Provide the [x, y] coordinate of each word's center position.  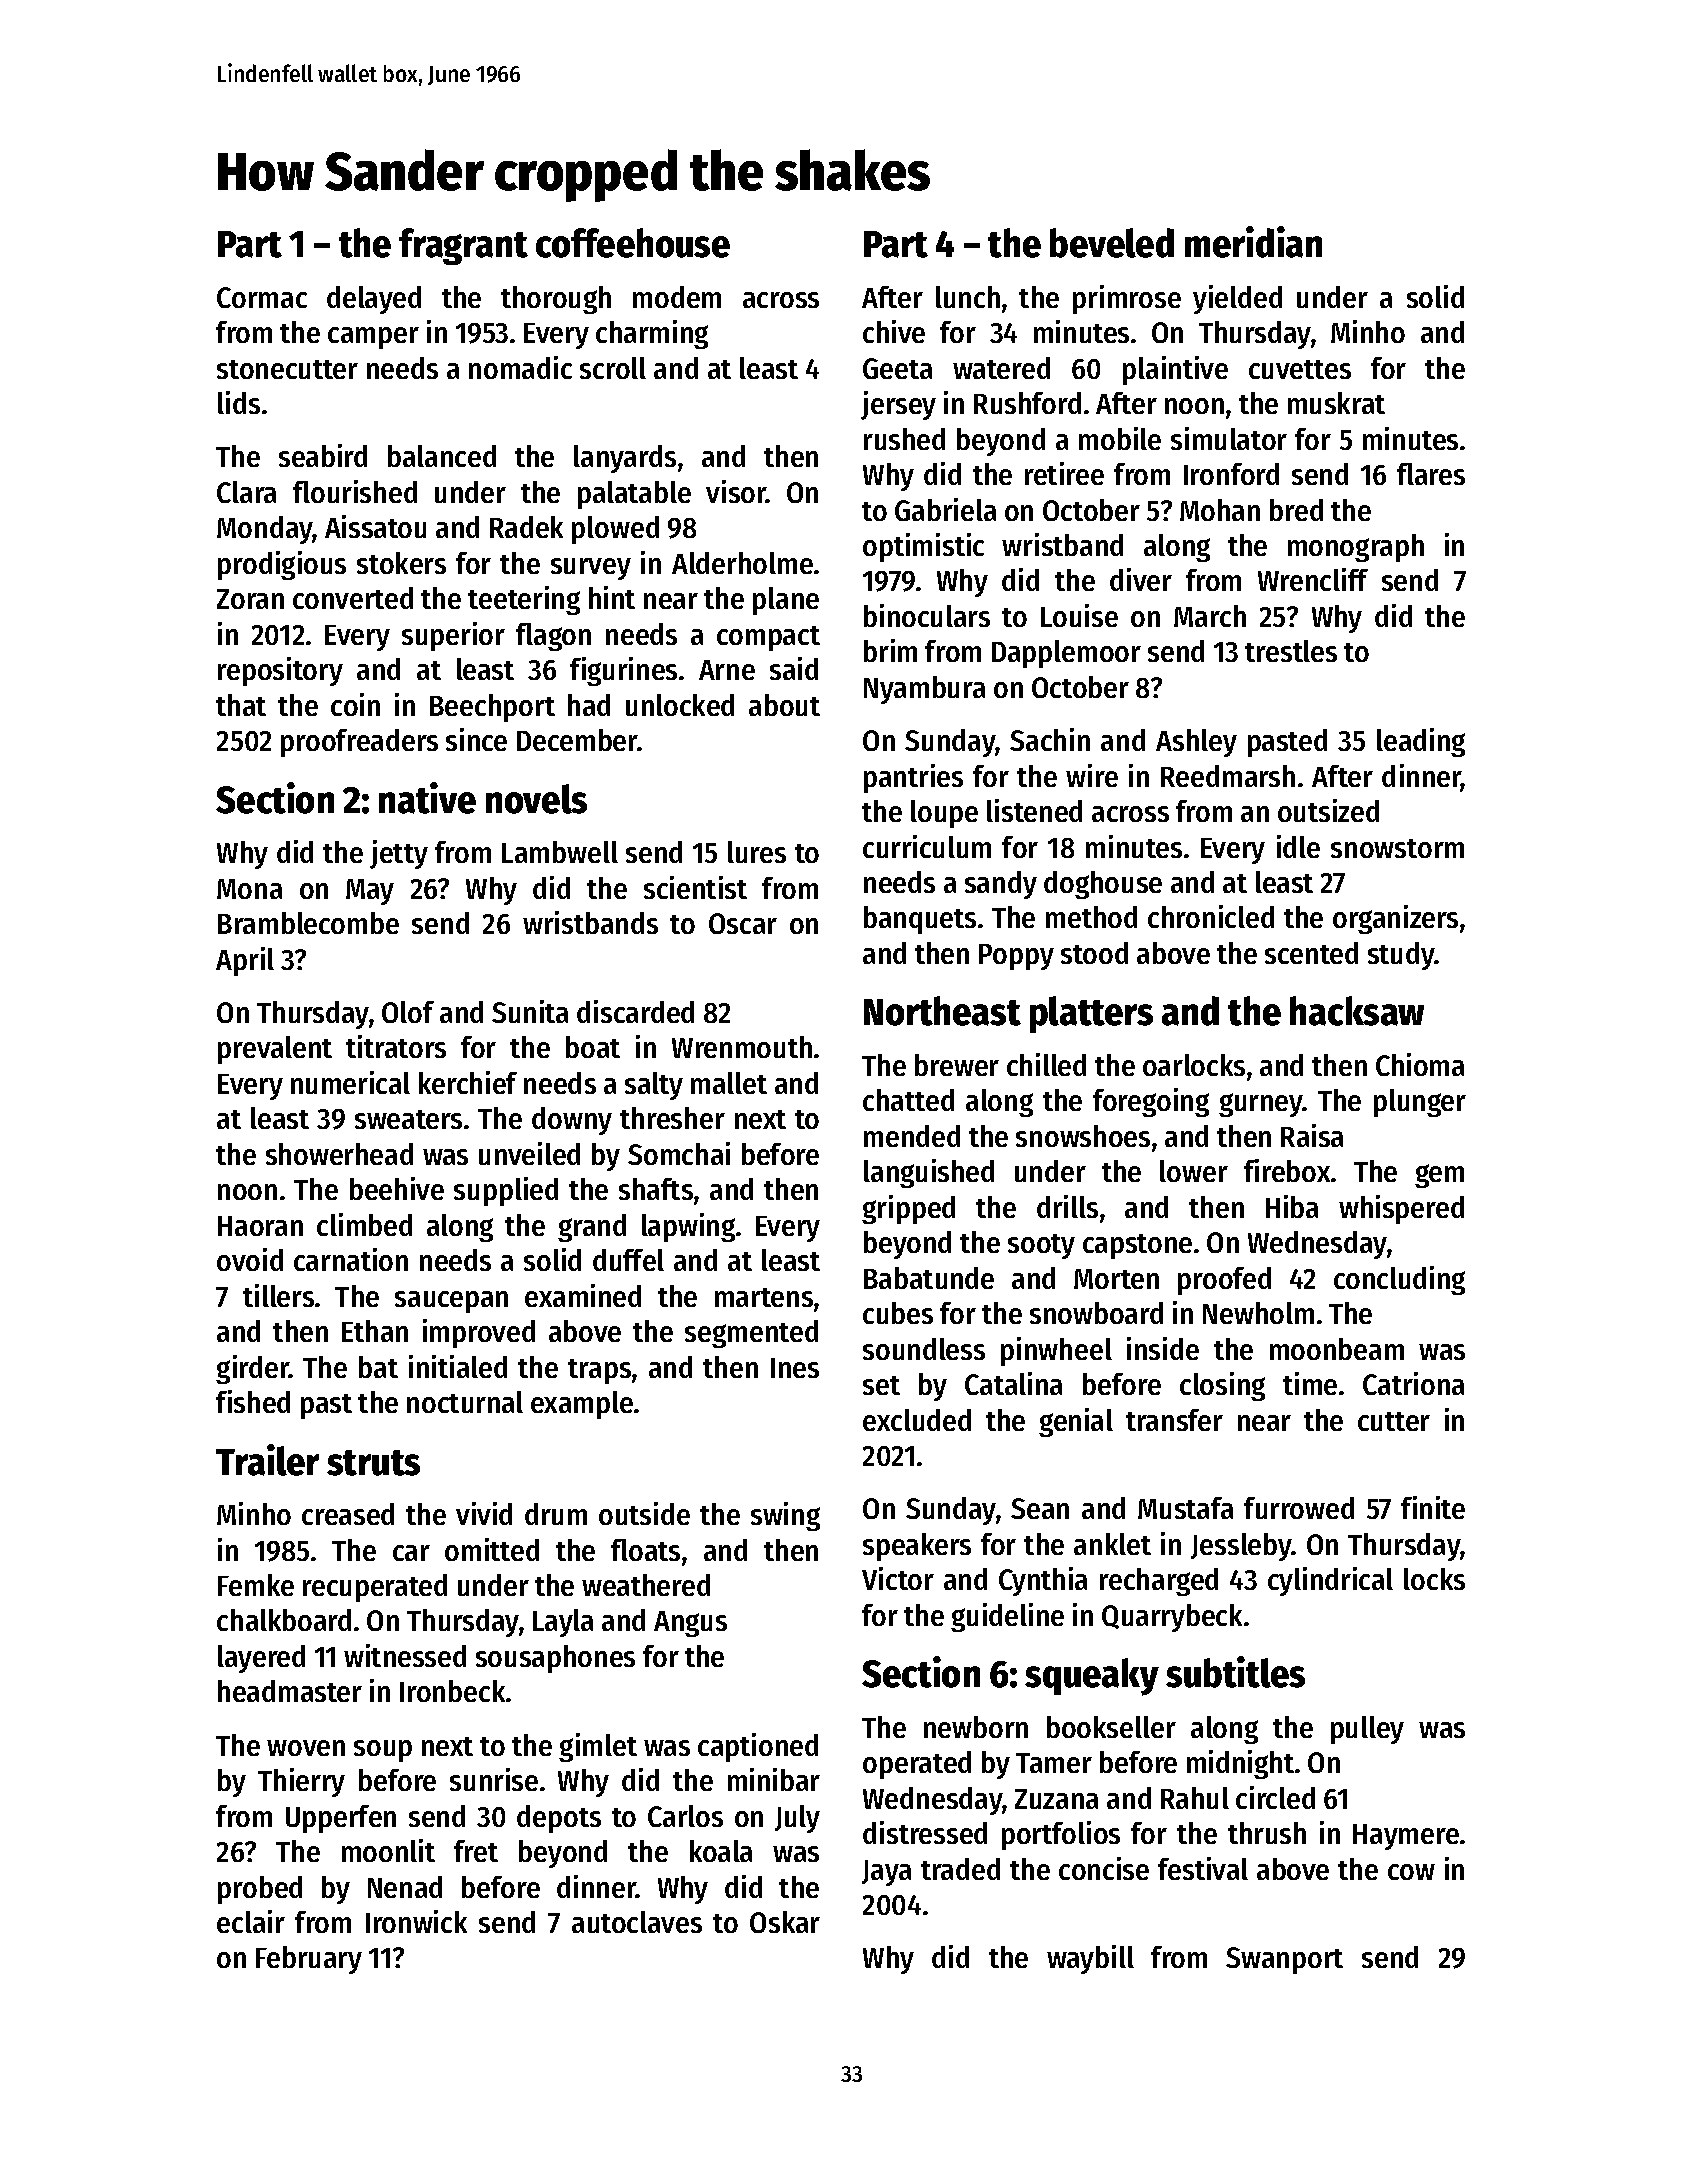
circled [1275, 1797]
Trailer [267, 1460]
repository [280, 671]
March [1210, 616]
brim [890, 650]
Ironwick [416, 1921]
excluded [917, 1420]
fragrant [463, 246]
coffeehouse [633, 243]
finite [1433, 1507]
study [1401, 956]
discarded [635, 1011]
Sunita [530, 1011]
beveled [1112, 243]
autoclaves [637, 1922]
